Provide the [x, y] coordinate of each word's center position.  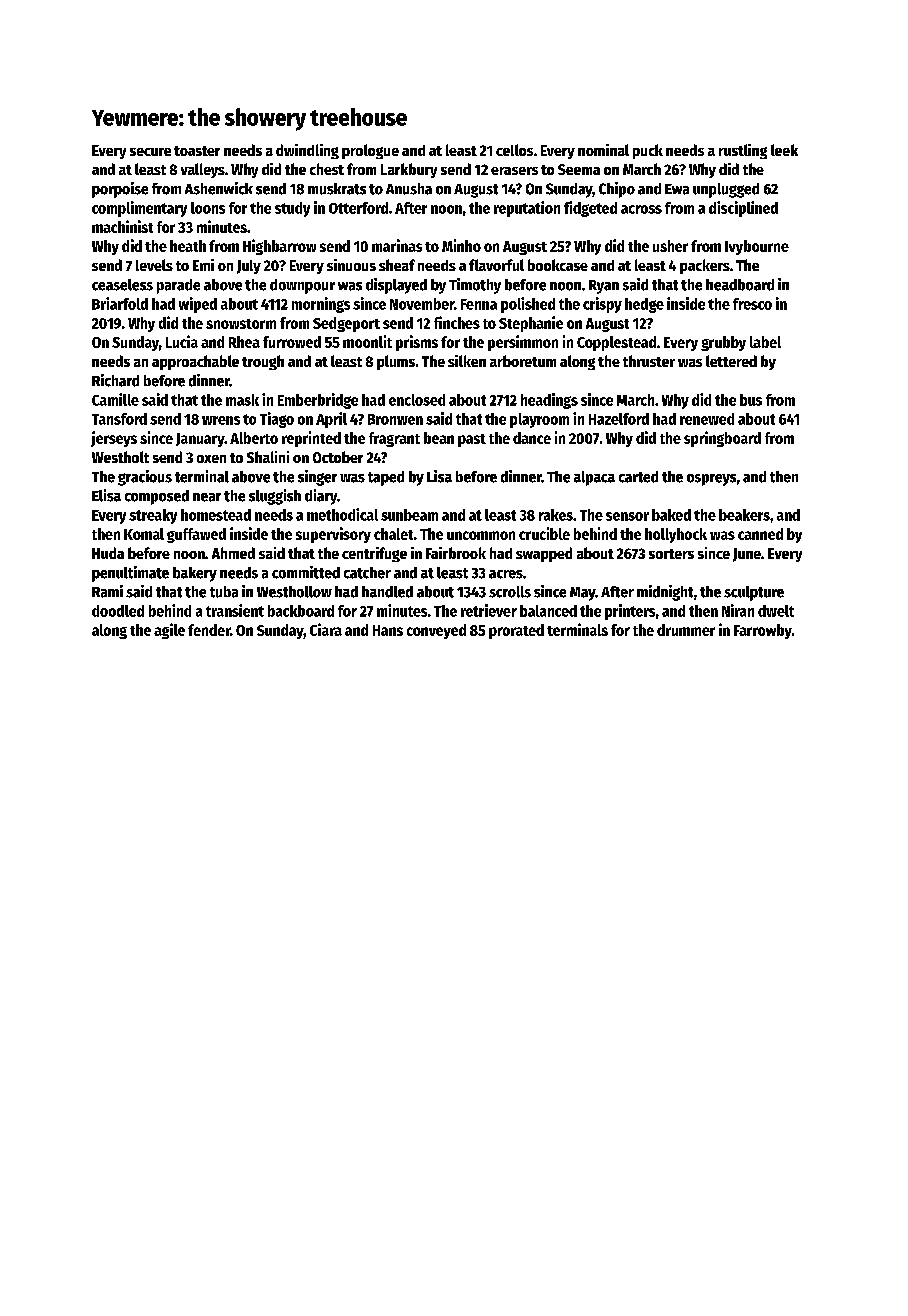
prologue [370, 151]
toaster [197, 151]
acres [506, 574]
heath [188, 246]
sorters [671, 554]
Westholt [120, 457]
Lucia [182, 341]
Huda [108, 553]
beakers [744, 515]
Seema [579, 169]
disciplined [743, 209]
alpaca [594, 478]
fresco [752, 304]
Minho [461, 245]
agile [169, 631]
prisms [417, 343]
